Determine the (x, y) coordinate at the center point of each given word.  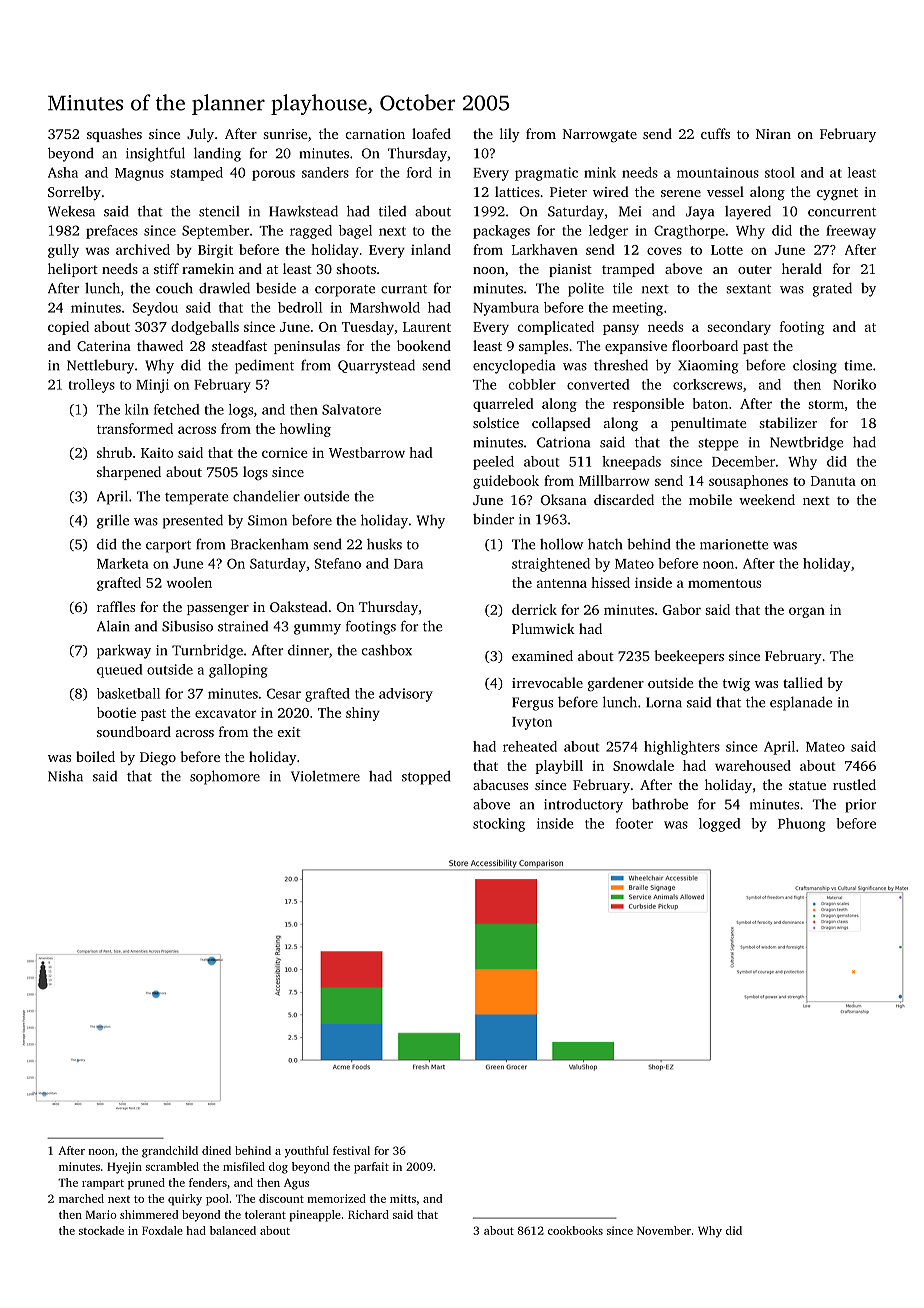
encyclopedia (514, 366)
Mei (630, 211)
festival (351, 1150)
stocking (499, 825)
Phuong (802, 825)
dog (278, 1168)
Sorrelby (74, 193)
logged (719, 825)
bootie (116, 712)
